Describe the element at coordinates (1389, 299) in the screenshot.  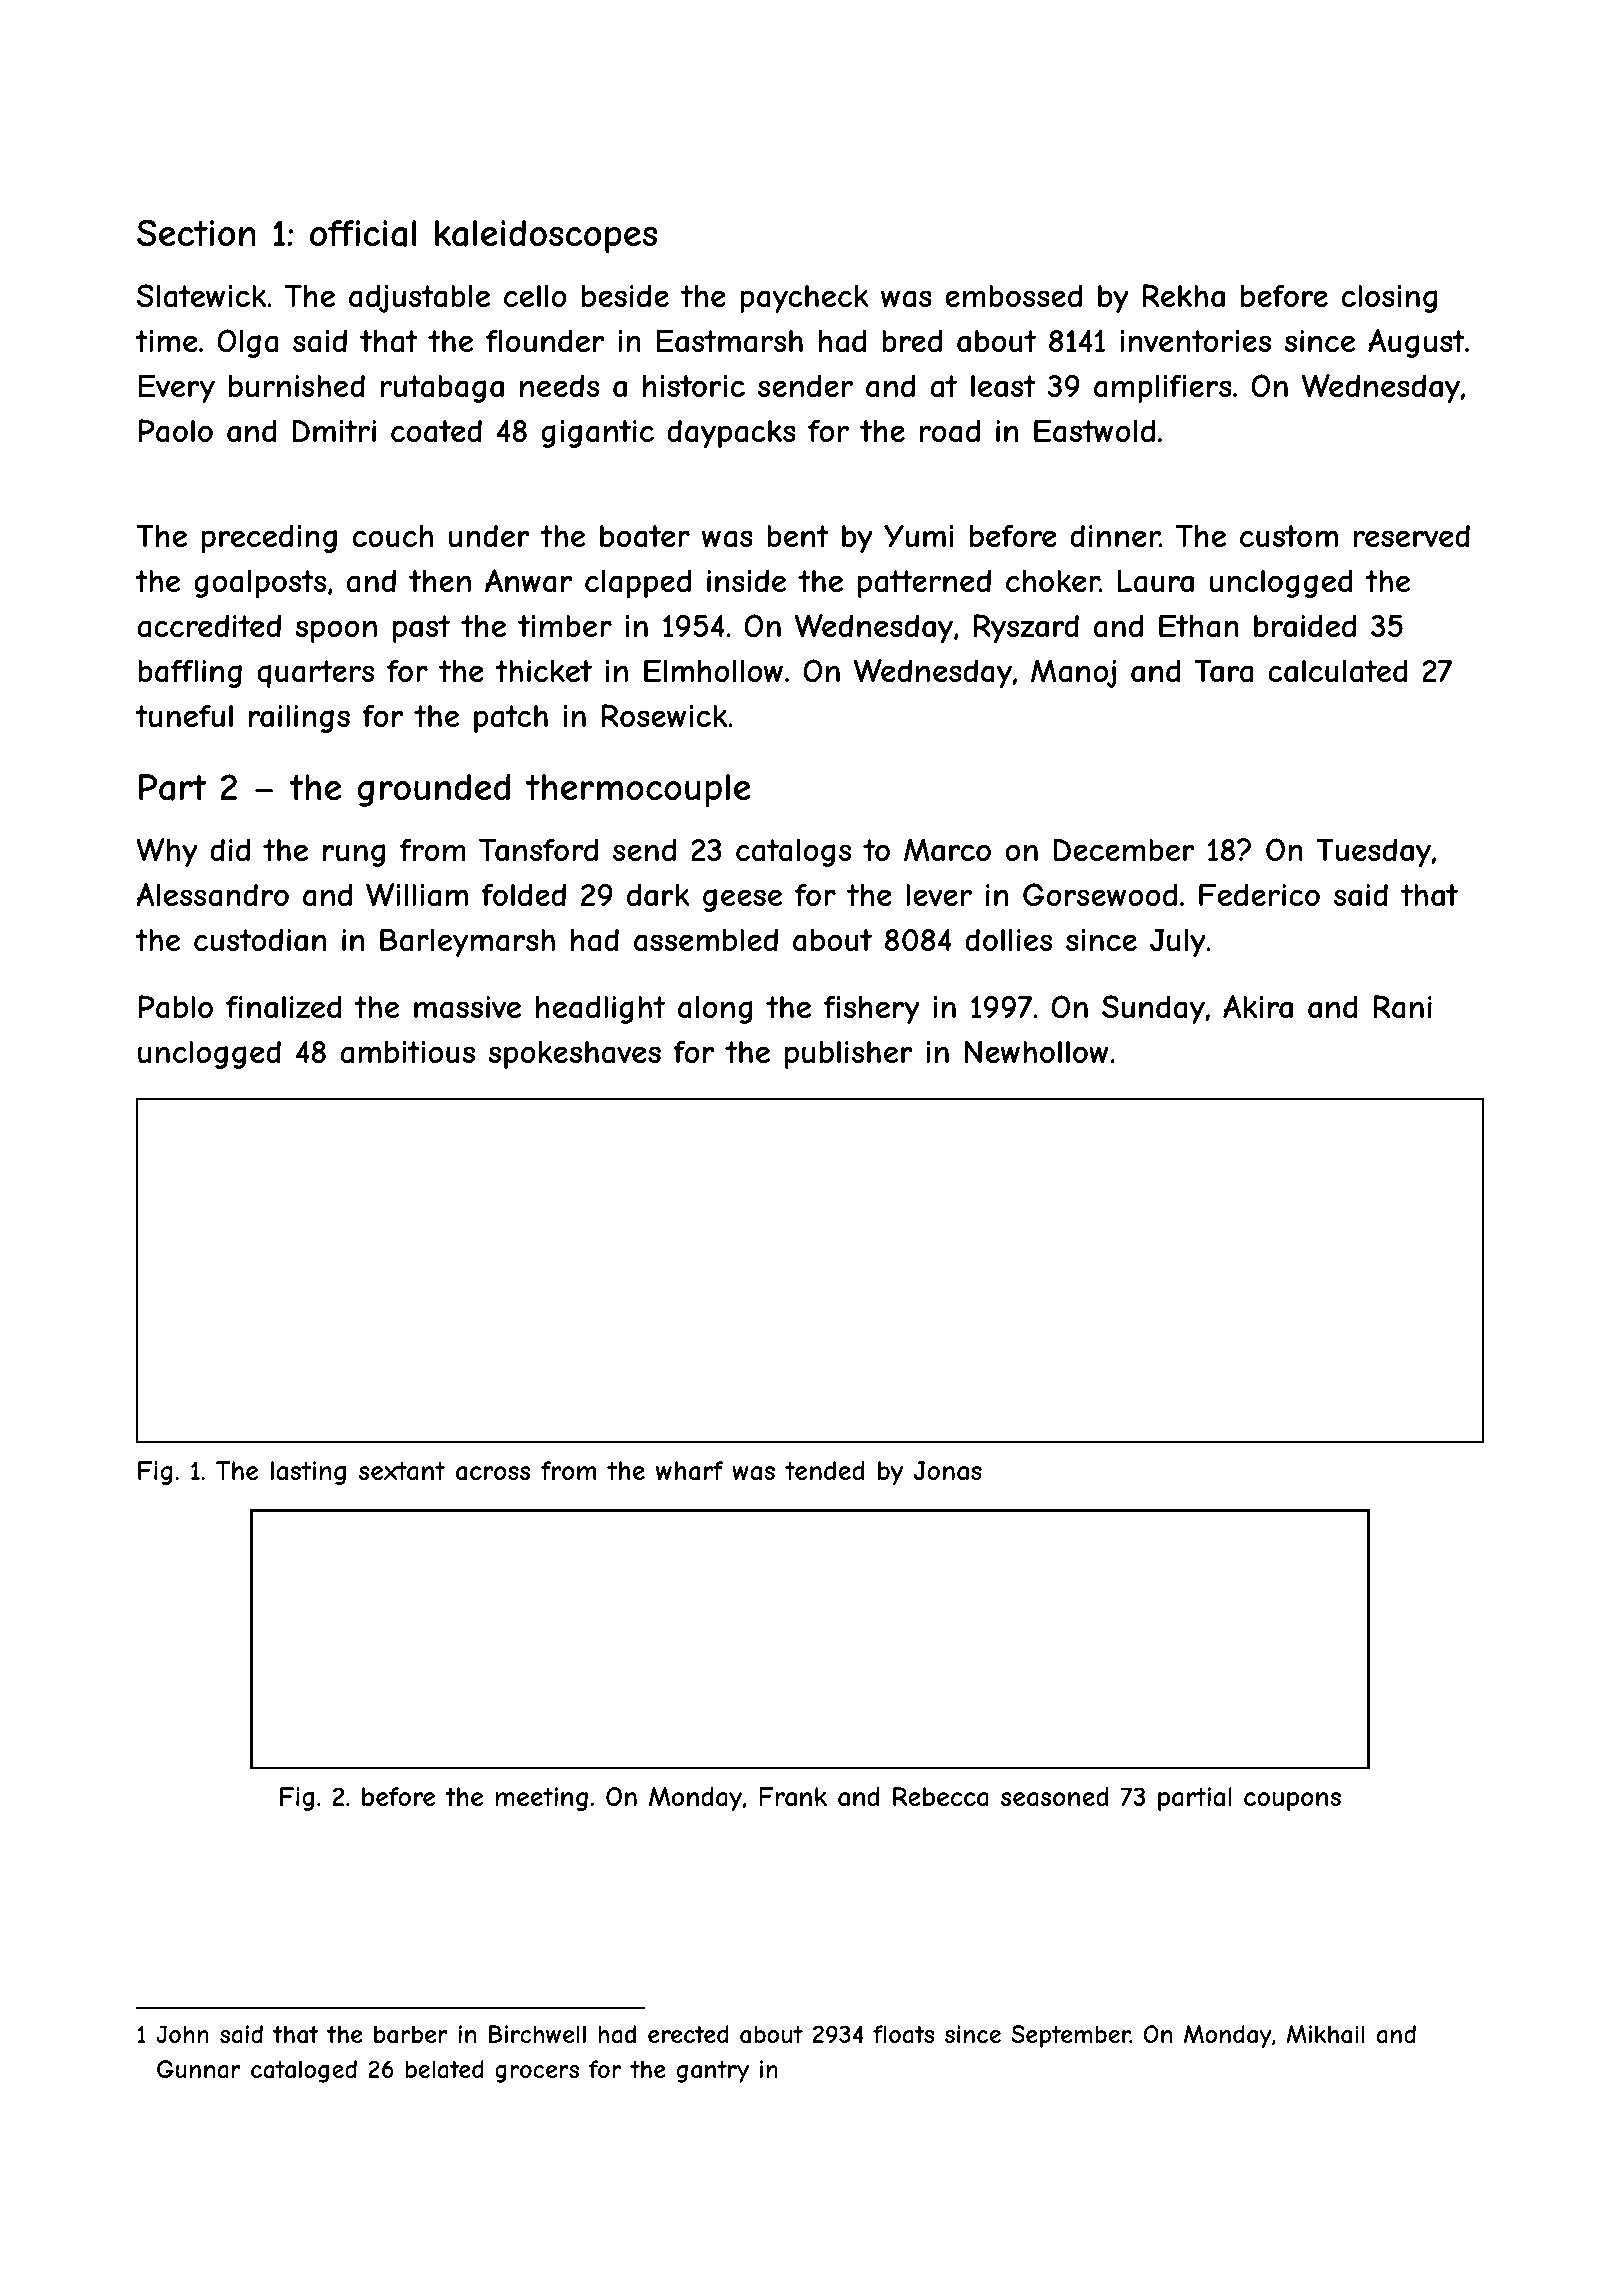
I see `closing` at that location.
